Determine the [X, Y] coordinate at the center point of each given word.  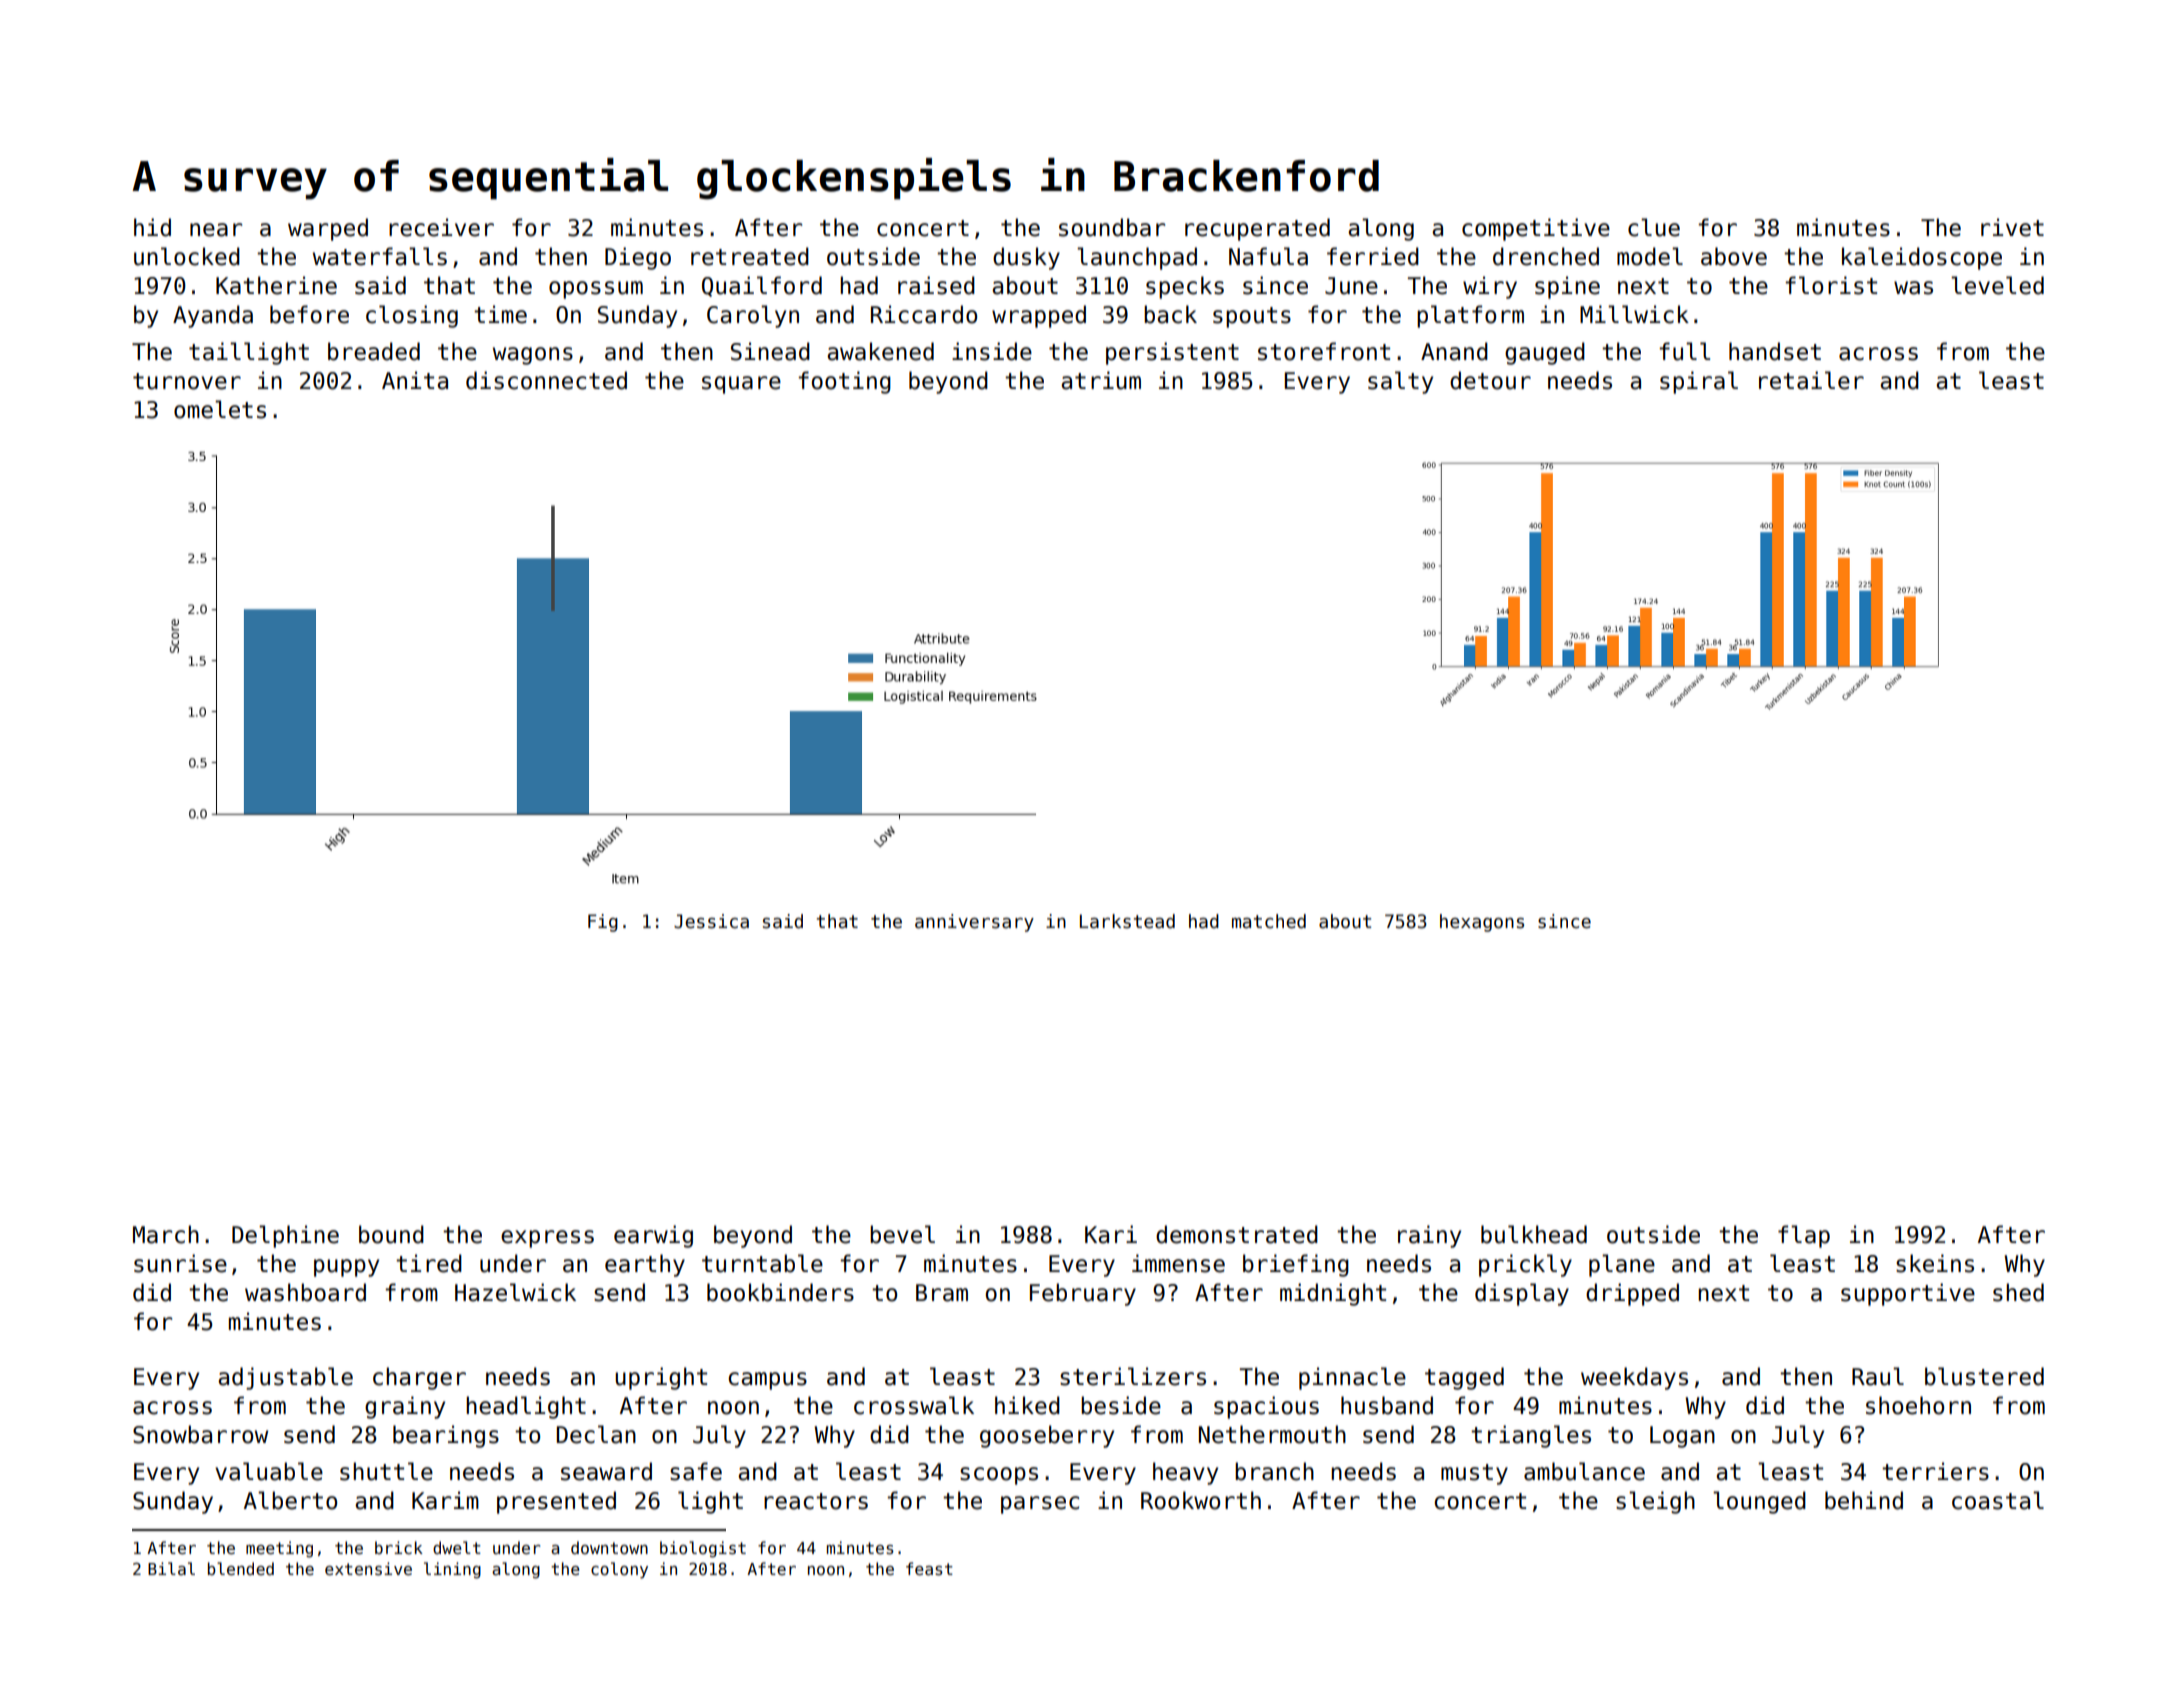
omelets [220, 409]
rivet [2012, 227]
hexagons [1482, 923]
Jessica [711, 921]
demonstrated [1237, 1234]
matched [1269, 921]
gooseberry [1047, 1436]
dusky [1026, 258]
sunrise [180, 1263]
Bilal [171, 1568]
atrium [1101, 380]
